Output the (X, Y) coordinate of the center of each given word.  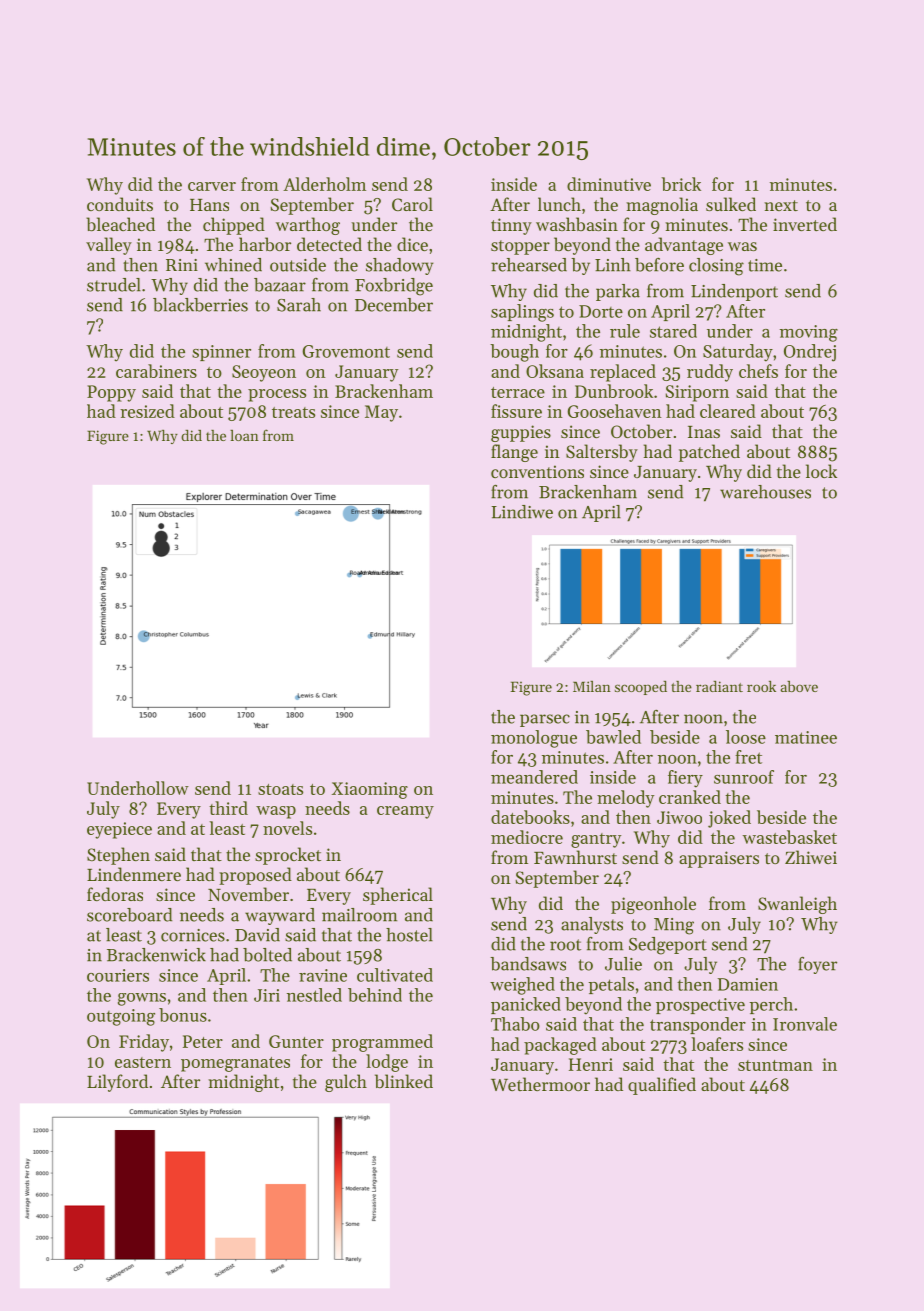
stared (673, 331)
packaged (560, 1046)
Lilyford (117, 1083)
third (228, 808)
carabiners (156, 371)
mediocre (527, 837)
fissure (516, 411)
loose (746, 737)
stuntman (775, 1065)
